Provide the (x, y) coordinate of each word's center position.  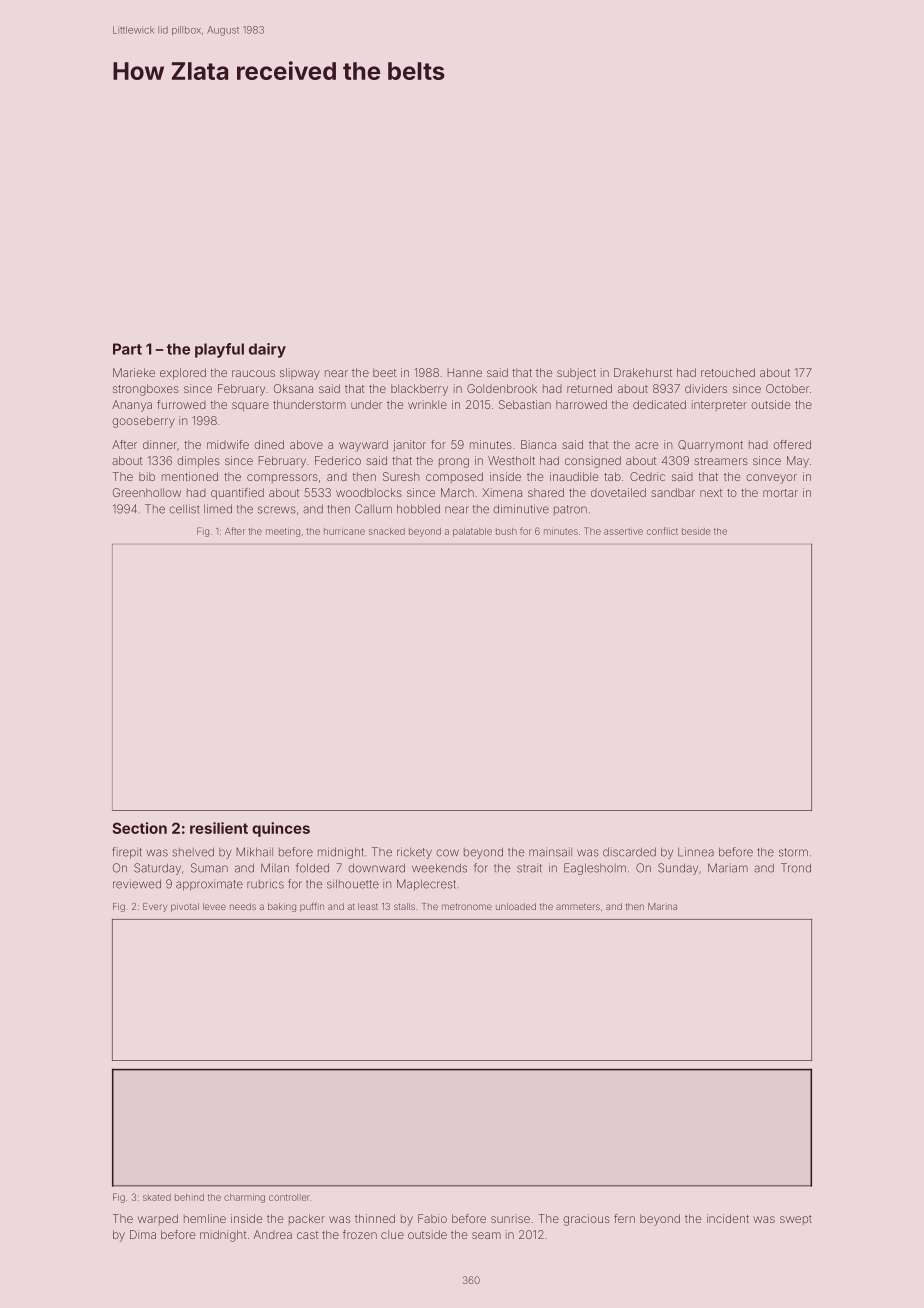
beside (696, 531)
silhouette (353, 884)
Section (140, 828)
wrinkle (427, 404)
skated (157, 1197)
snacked (387, 531)
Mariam (728, 868)
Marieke (134, 372)
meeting (283, 532)
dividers (706, 388)
